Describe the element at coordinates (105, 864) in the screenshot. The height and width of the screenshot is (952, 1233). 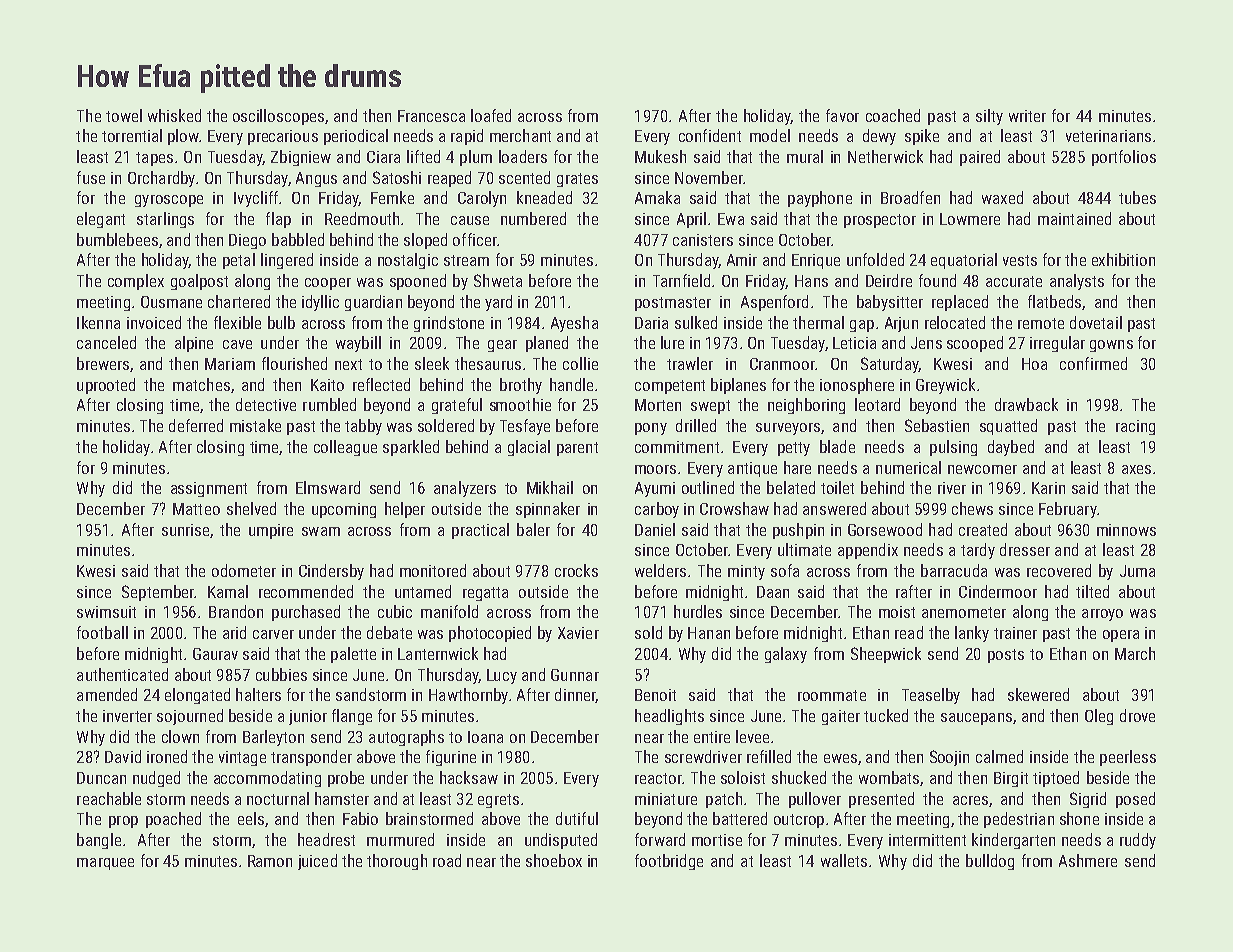
I see `marquee` at that location.
